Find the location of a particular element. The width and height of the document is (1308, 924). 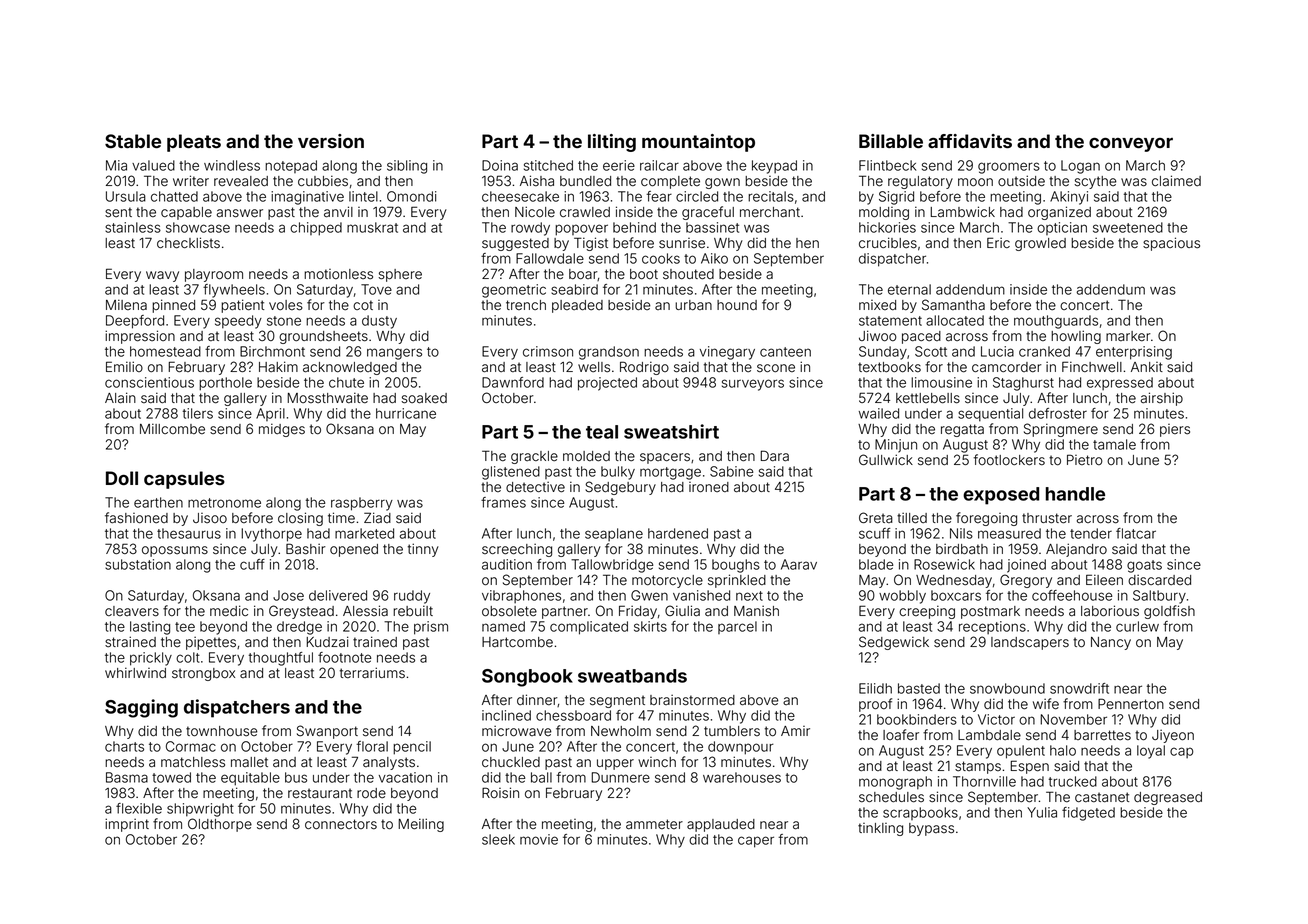

affidavits is located at coordinates (970, 141).
